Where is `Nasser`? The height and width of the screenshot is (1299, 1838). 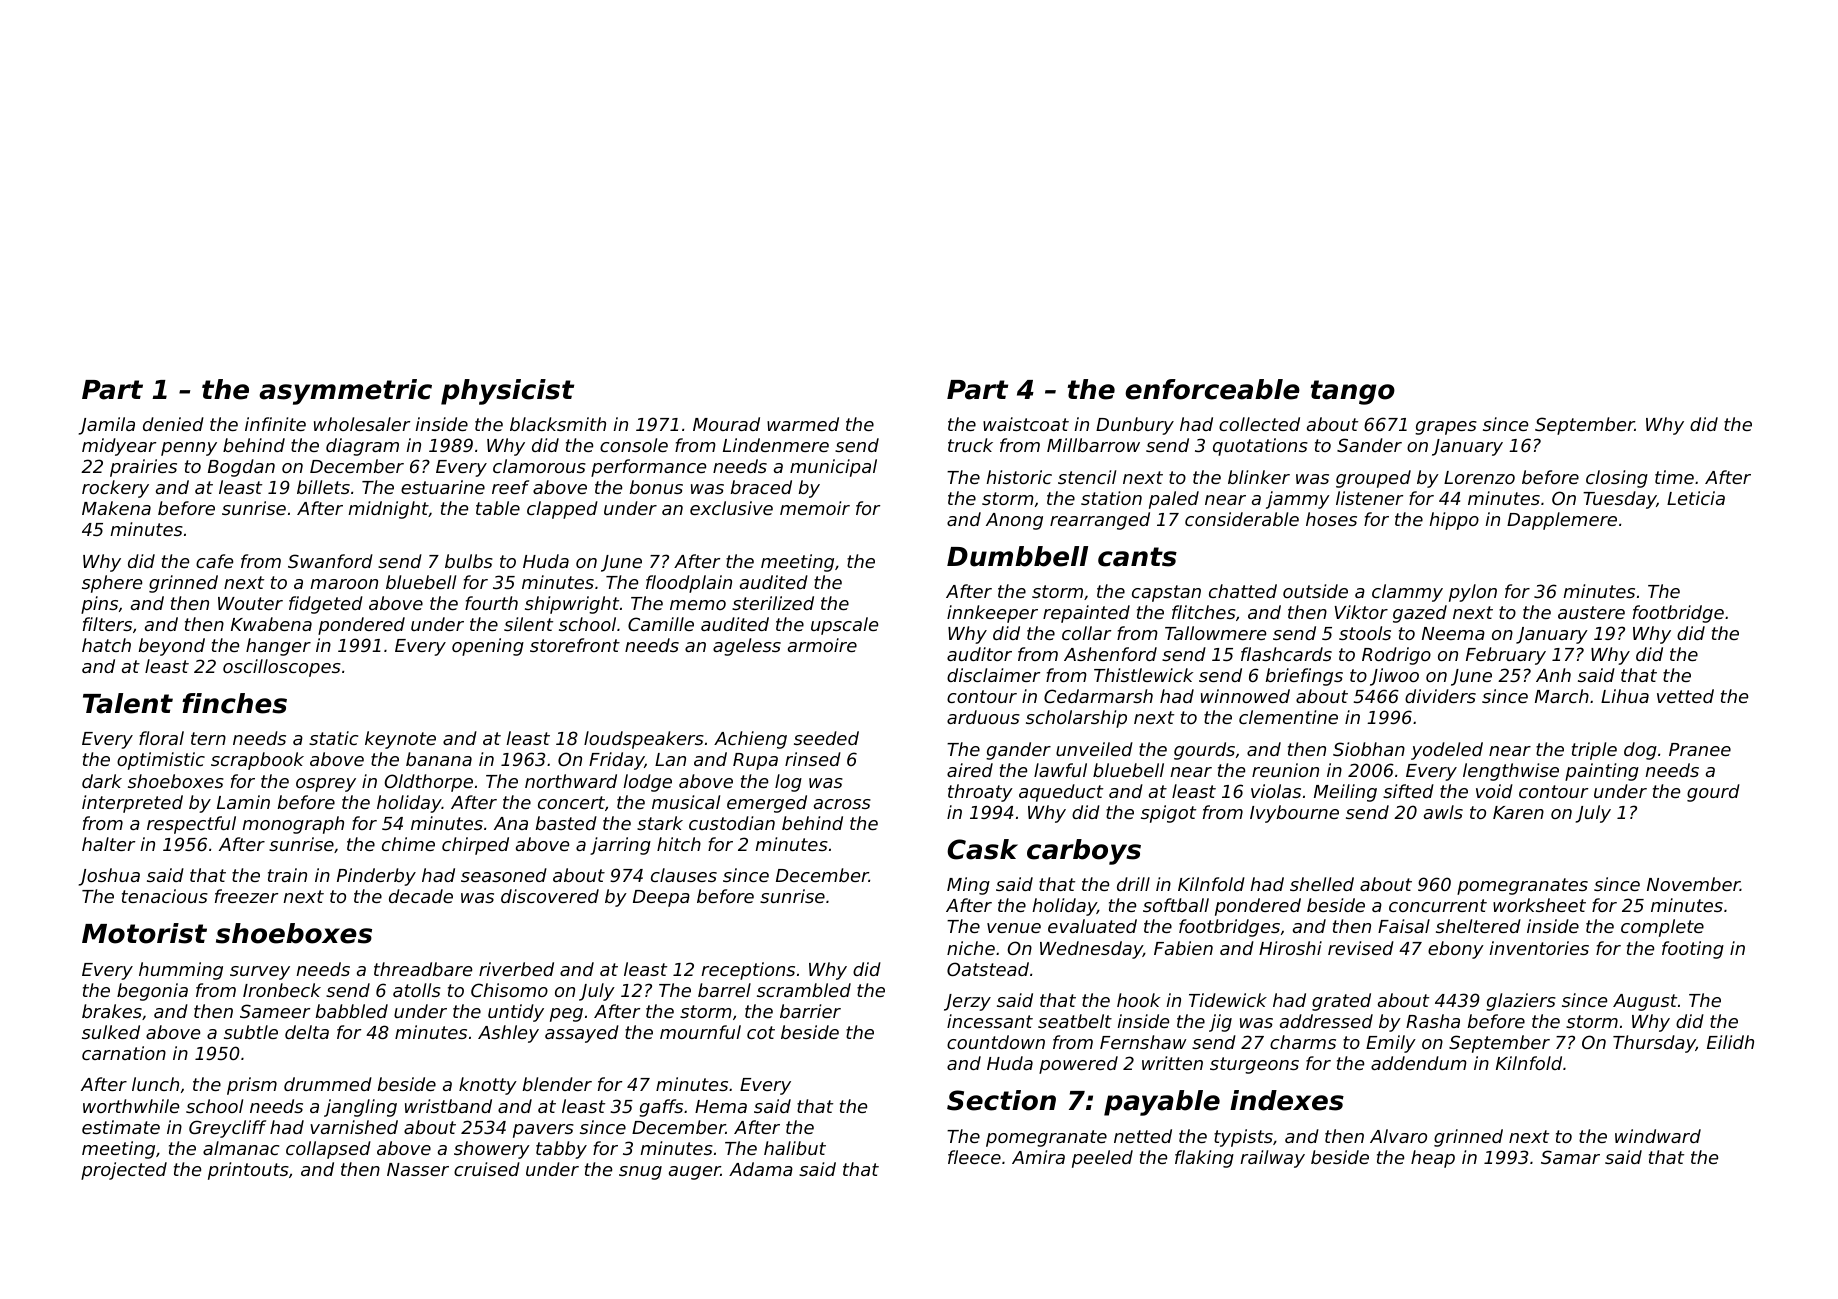
Nasser is located at coordinates (418, 1169).
